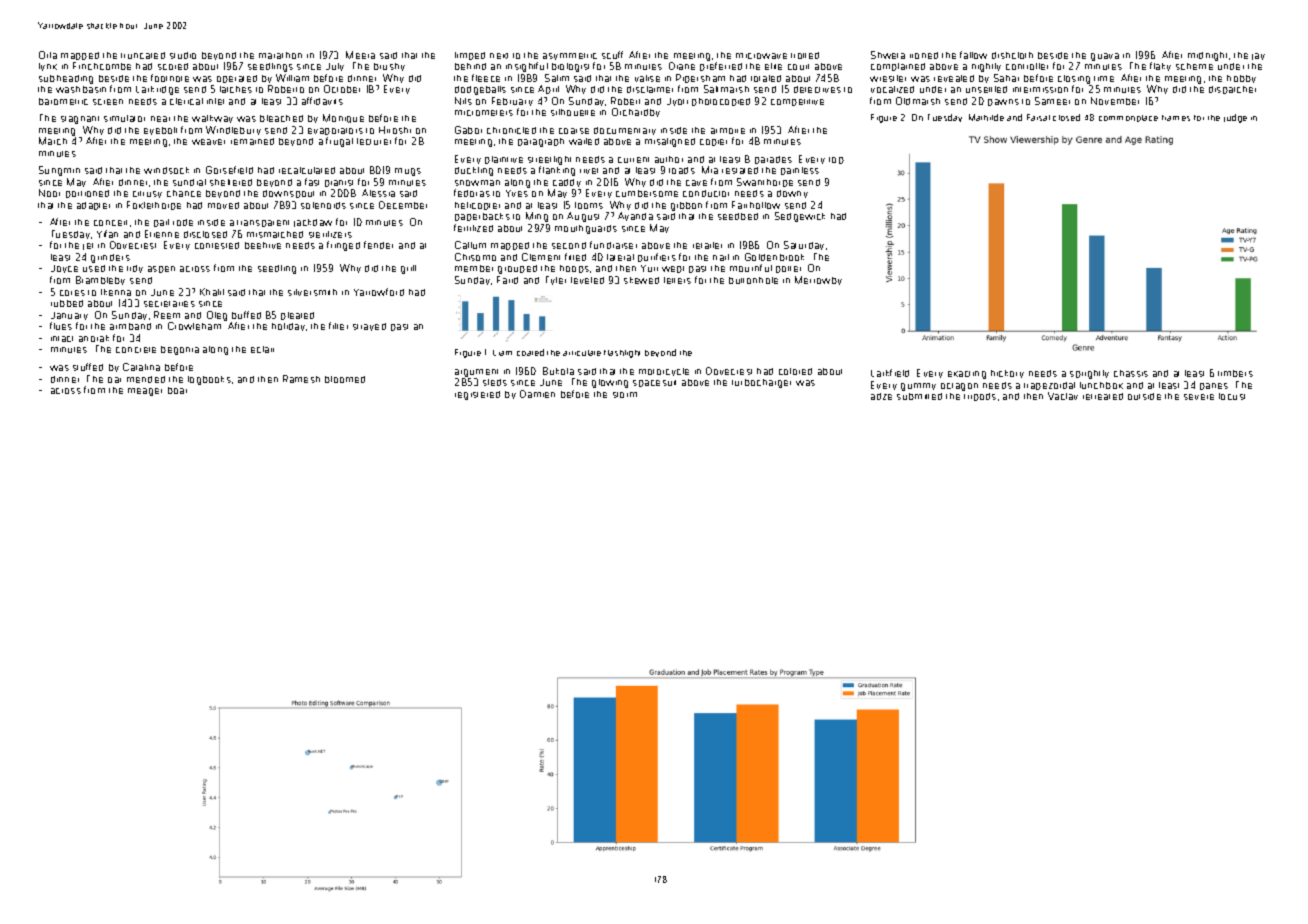 The height and width of the screenshot is (924, 1308). I want to click on exacting, so click(967, 375).
